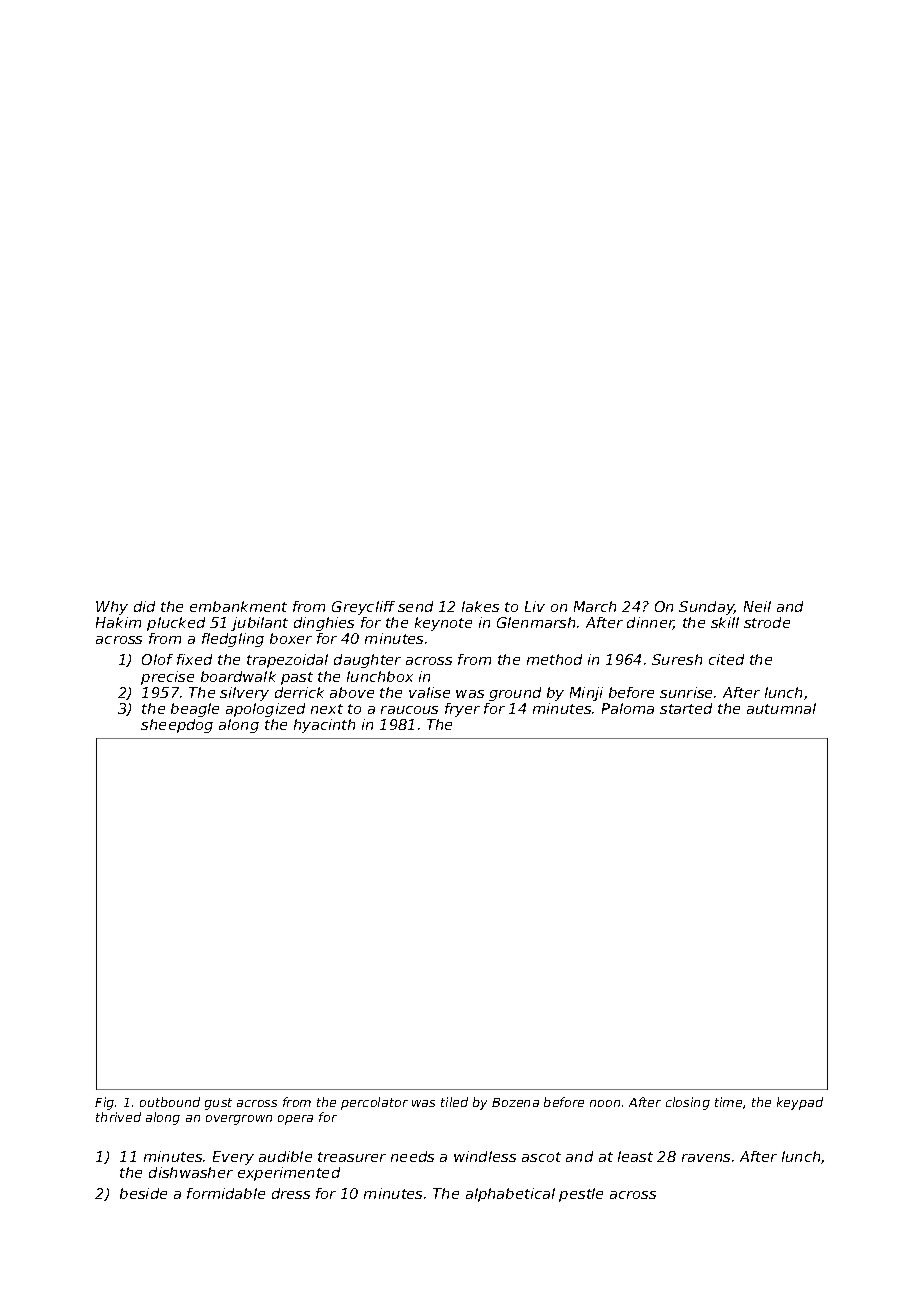 Image resolution: width=924 pixels, height=1308 pixels. What do you see at coordinates (324, 726) in the screenshot?
I see `hyacinth` at bounding box center [324, 726].
